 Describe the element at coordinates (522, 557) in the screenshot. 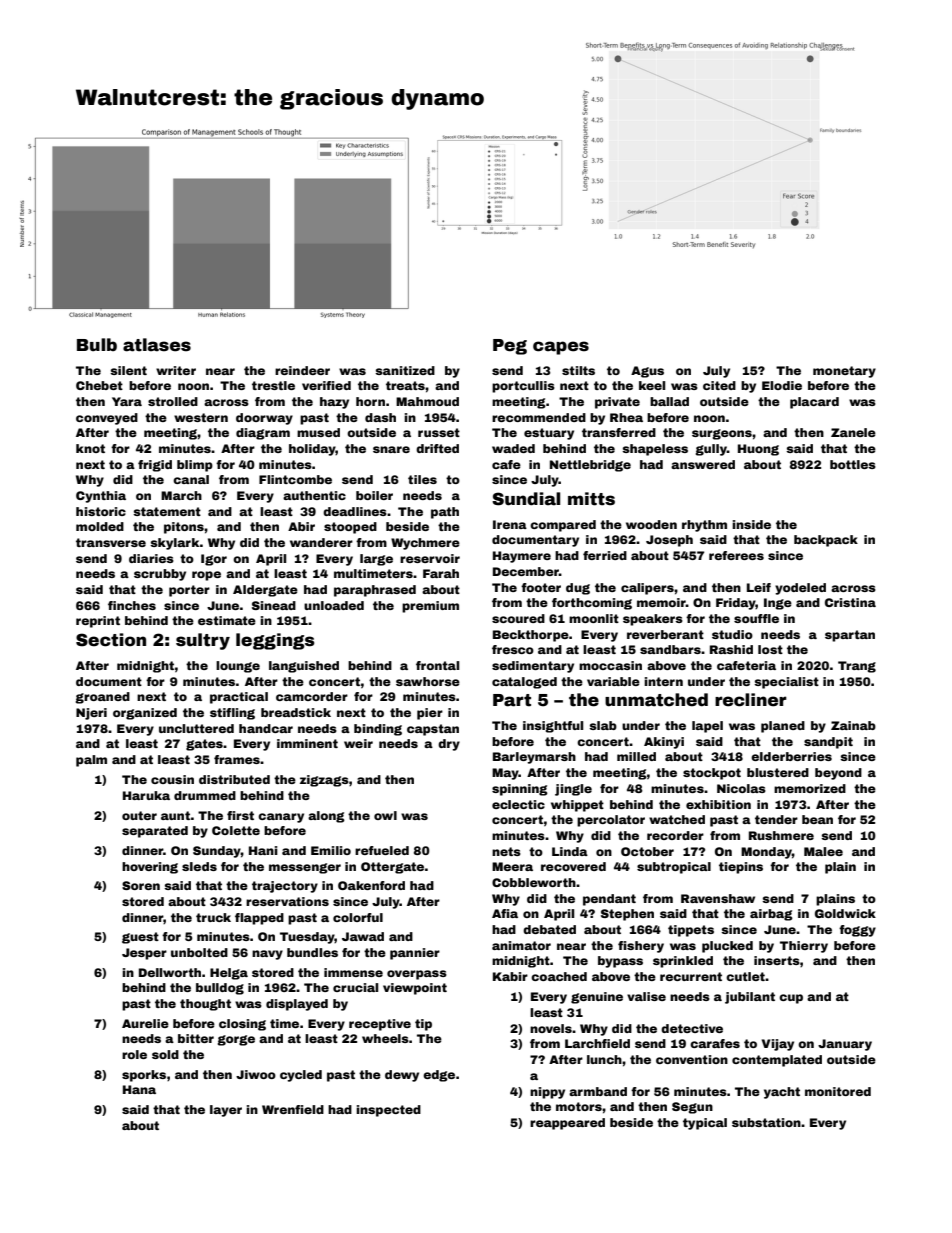

I see `Haymere` at that location.
